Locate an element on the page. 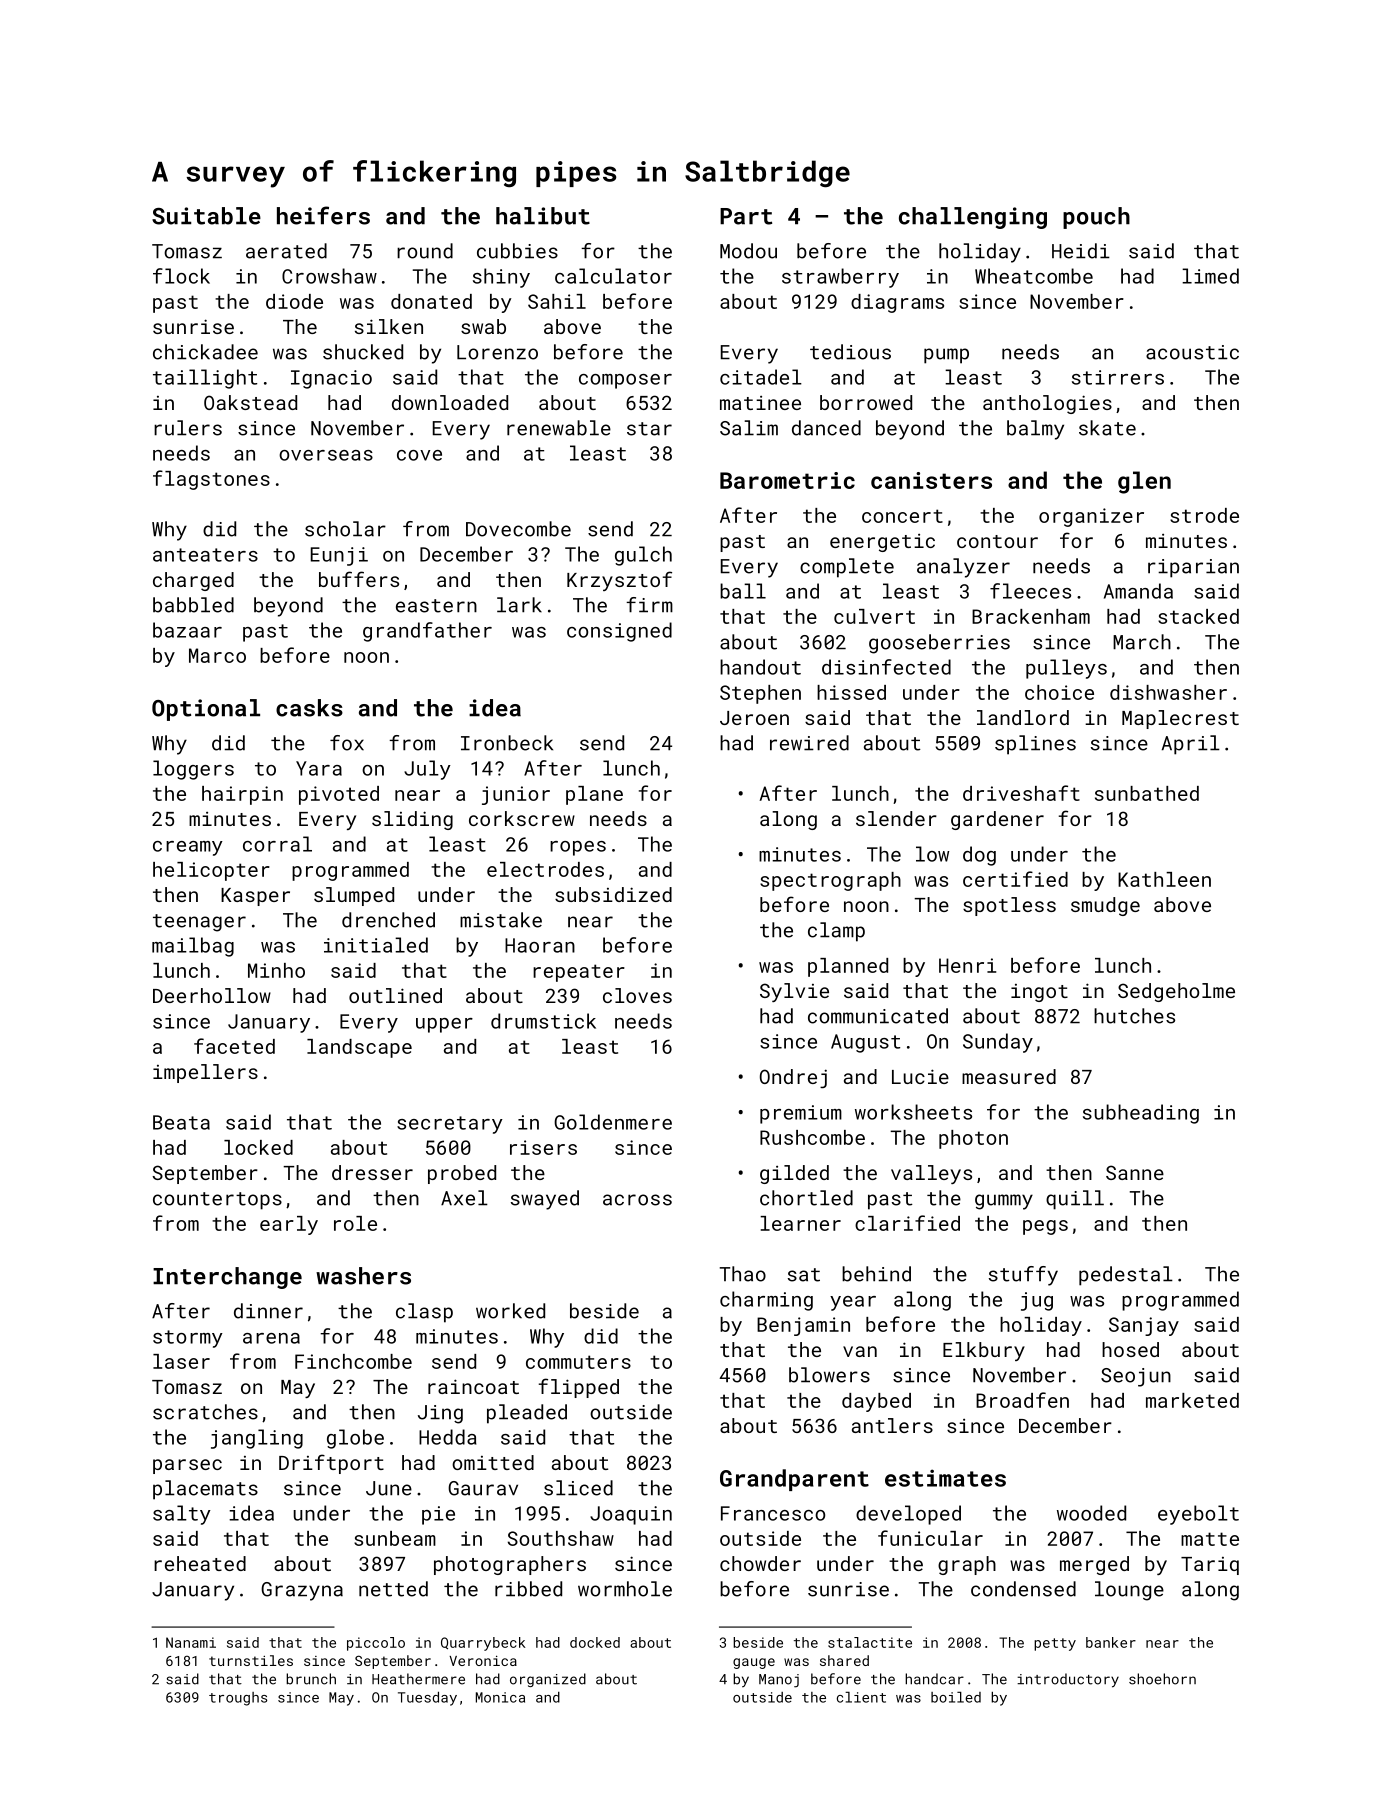 The image size is (1392, 1802). netted is located at coordinates (393, 1589).
